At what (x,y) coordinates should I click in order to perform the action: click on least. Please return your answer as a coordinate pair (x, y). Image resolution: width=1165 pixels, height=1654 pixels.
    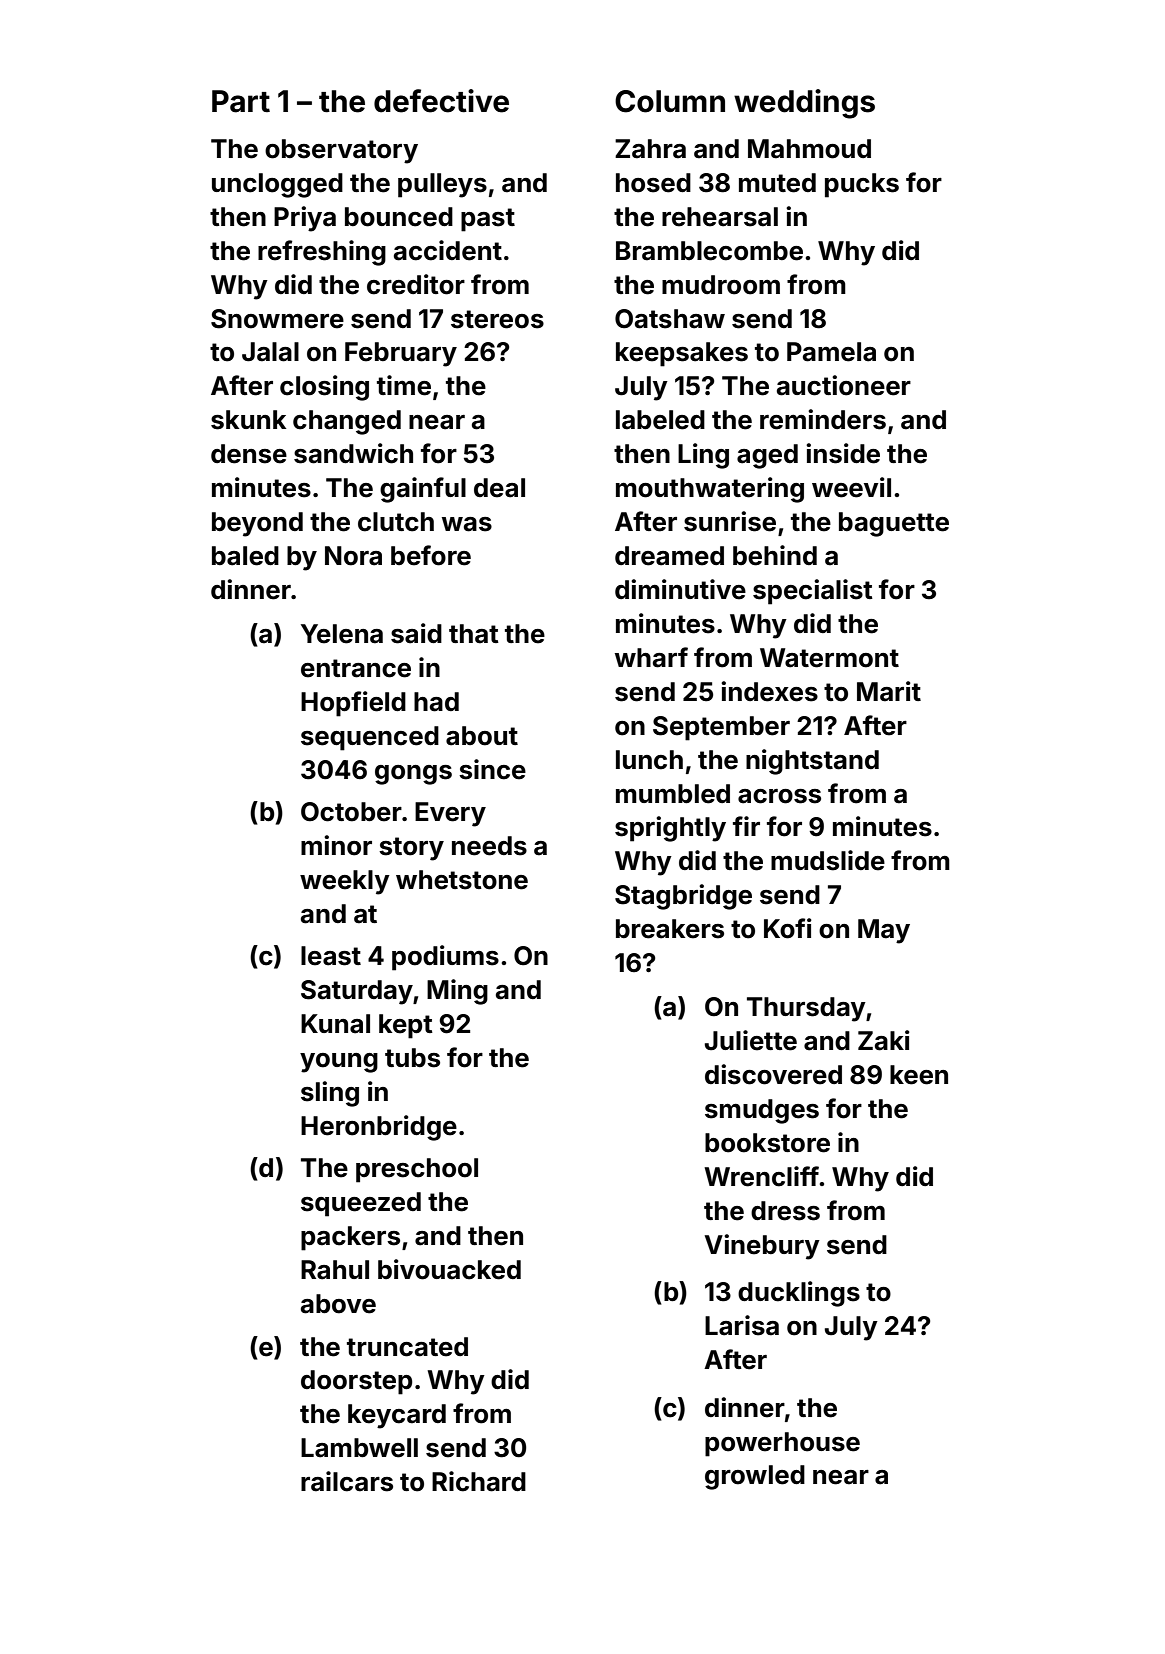
    Looking at the image, I should click on (331, 956).
